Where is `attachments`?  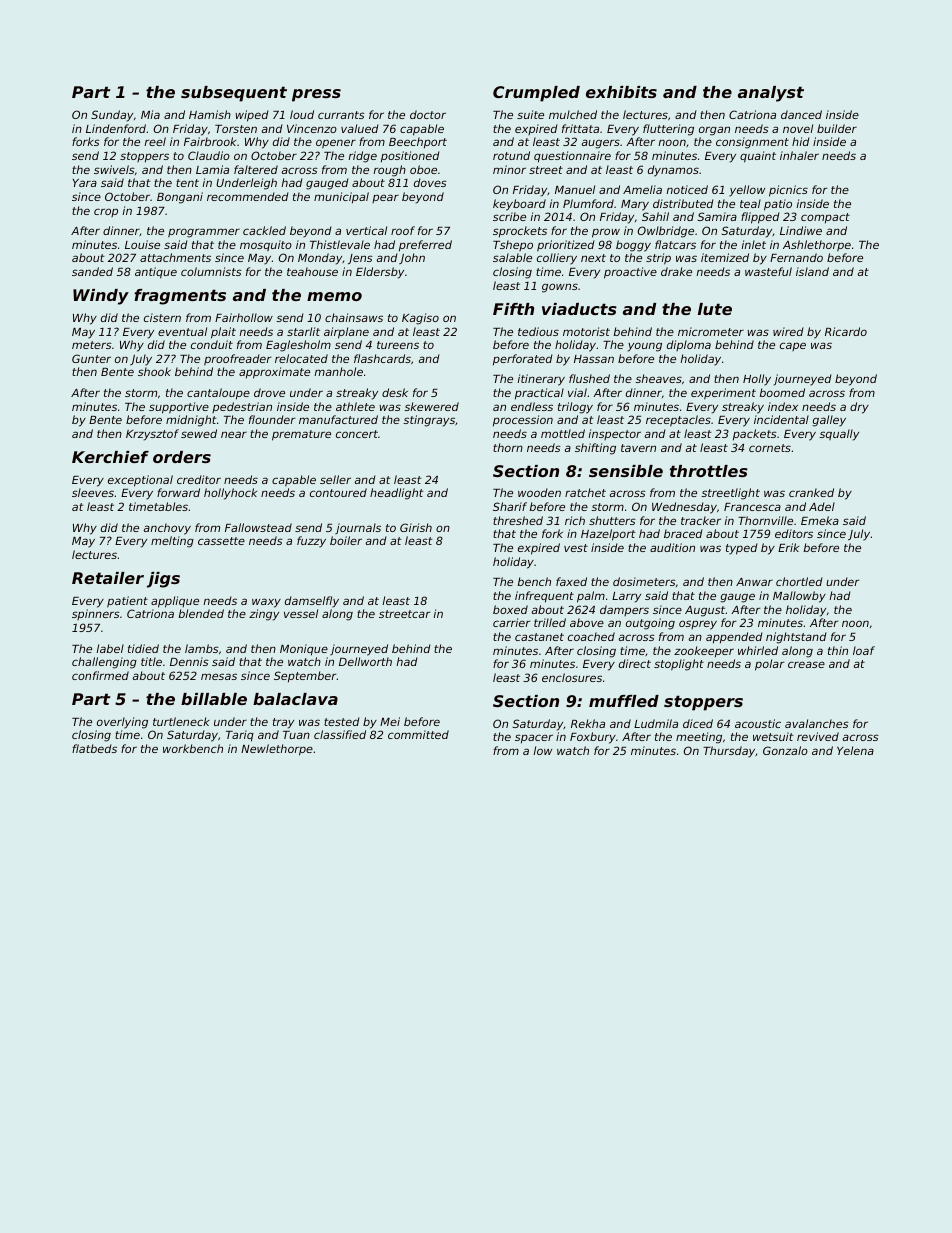 attachments is located at coordinates (175, 257).
